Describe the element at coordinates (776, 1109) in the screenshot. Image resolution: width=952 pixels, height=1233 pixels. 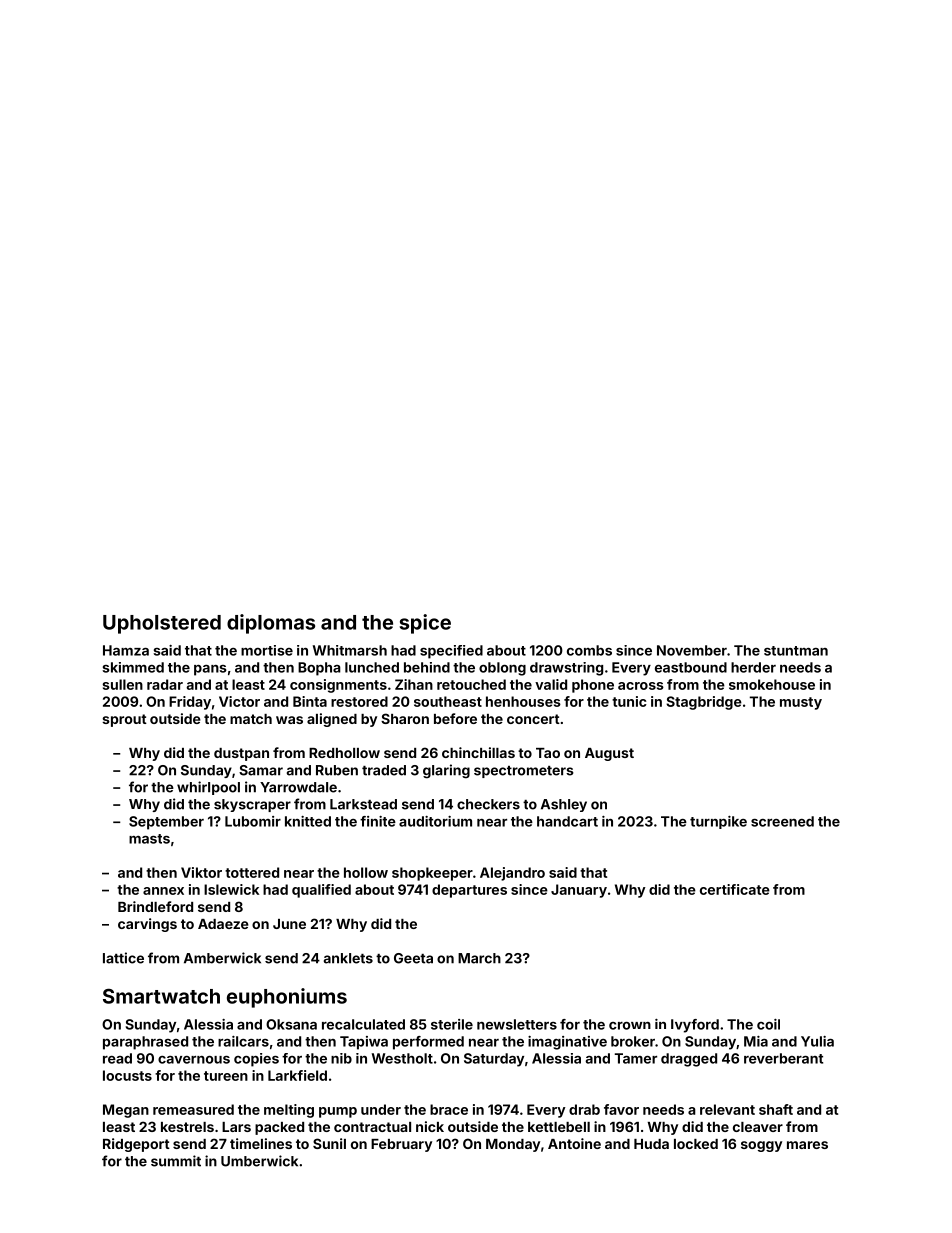
I see `shaft` at that location.
